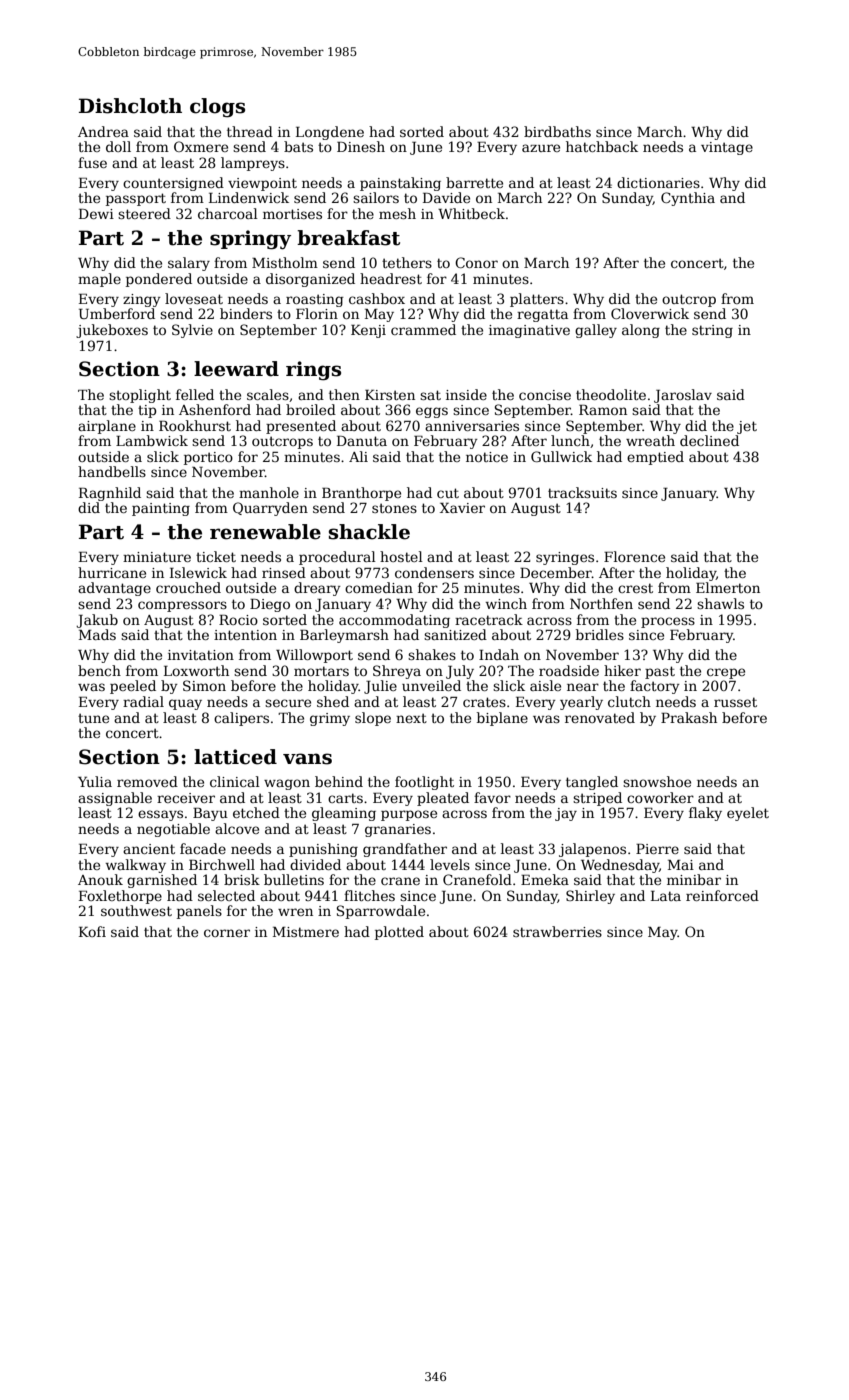 Image resolution: width=849 pixels, height=1400 pixels. I want to click on stoplight, so click(140, 396).
